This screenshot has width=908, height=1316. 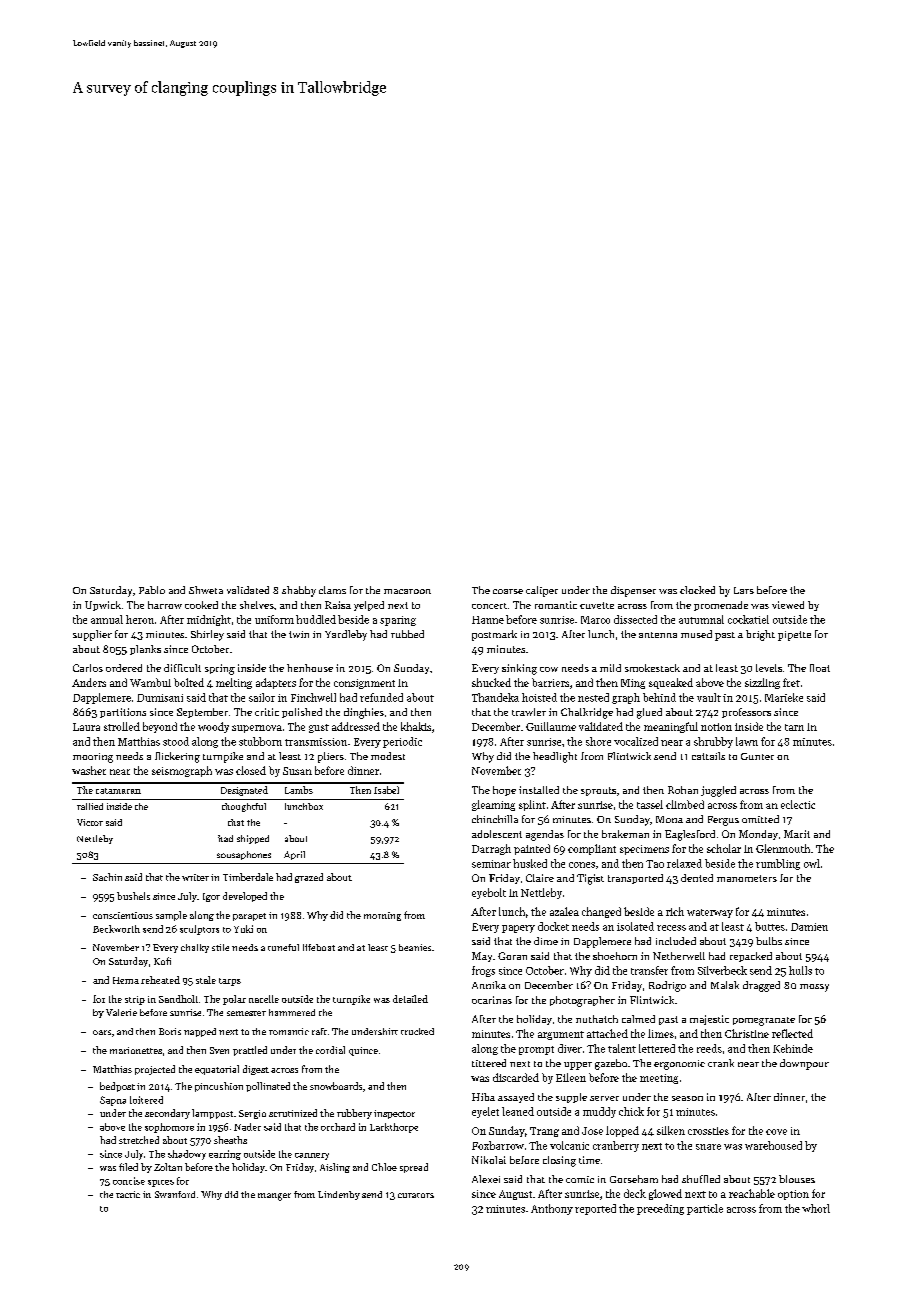 What do you see at coordinates (152, 590) in the screenshot?
I see `Pablo` at bounding box center [152, 590].
